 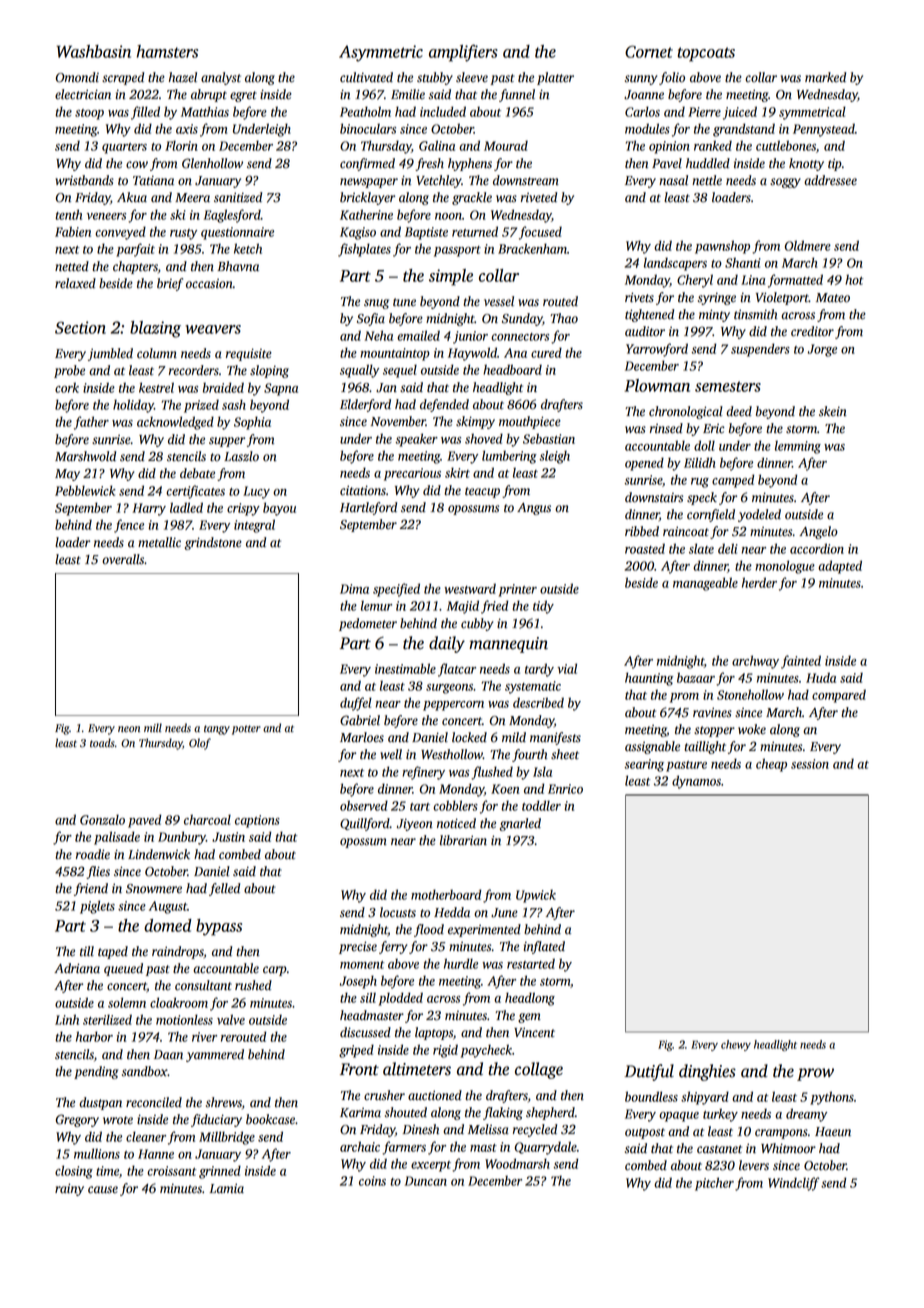 I want to click on mountaintop, so click(x=395, y=354).
